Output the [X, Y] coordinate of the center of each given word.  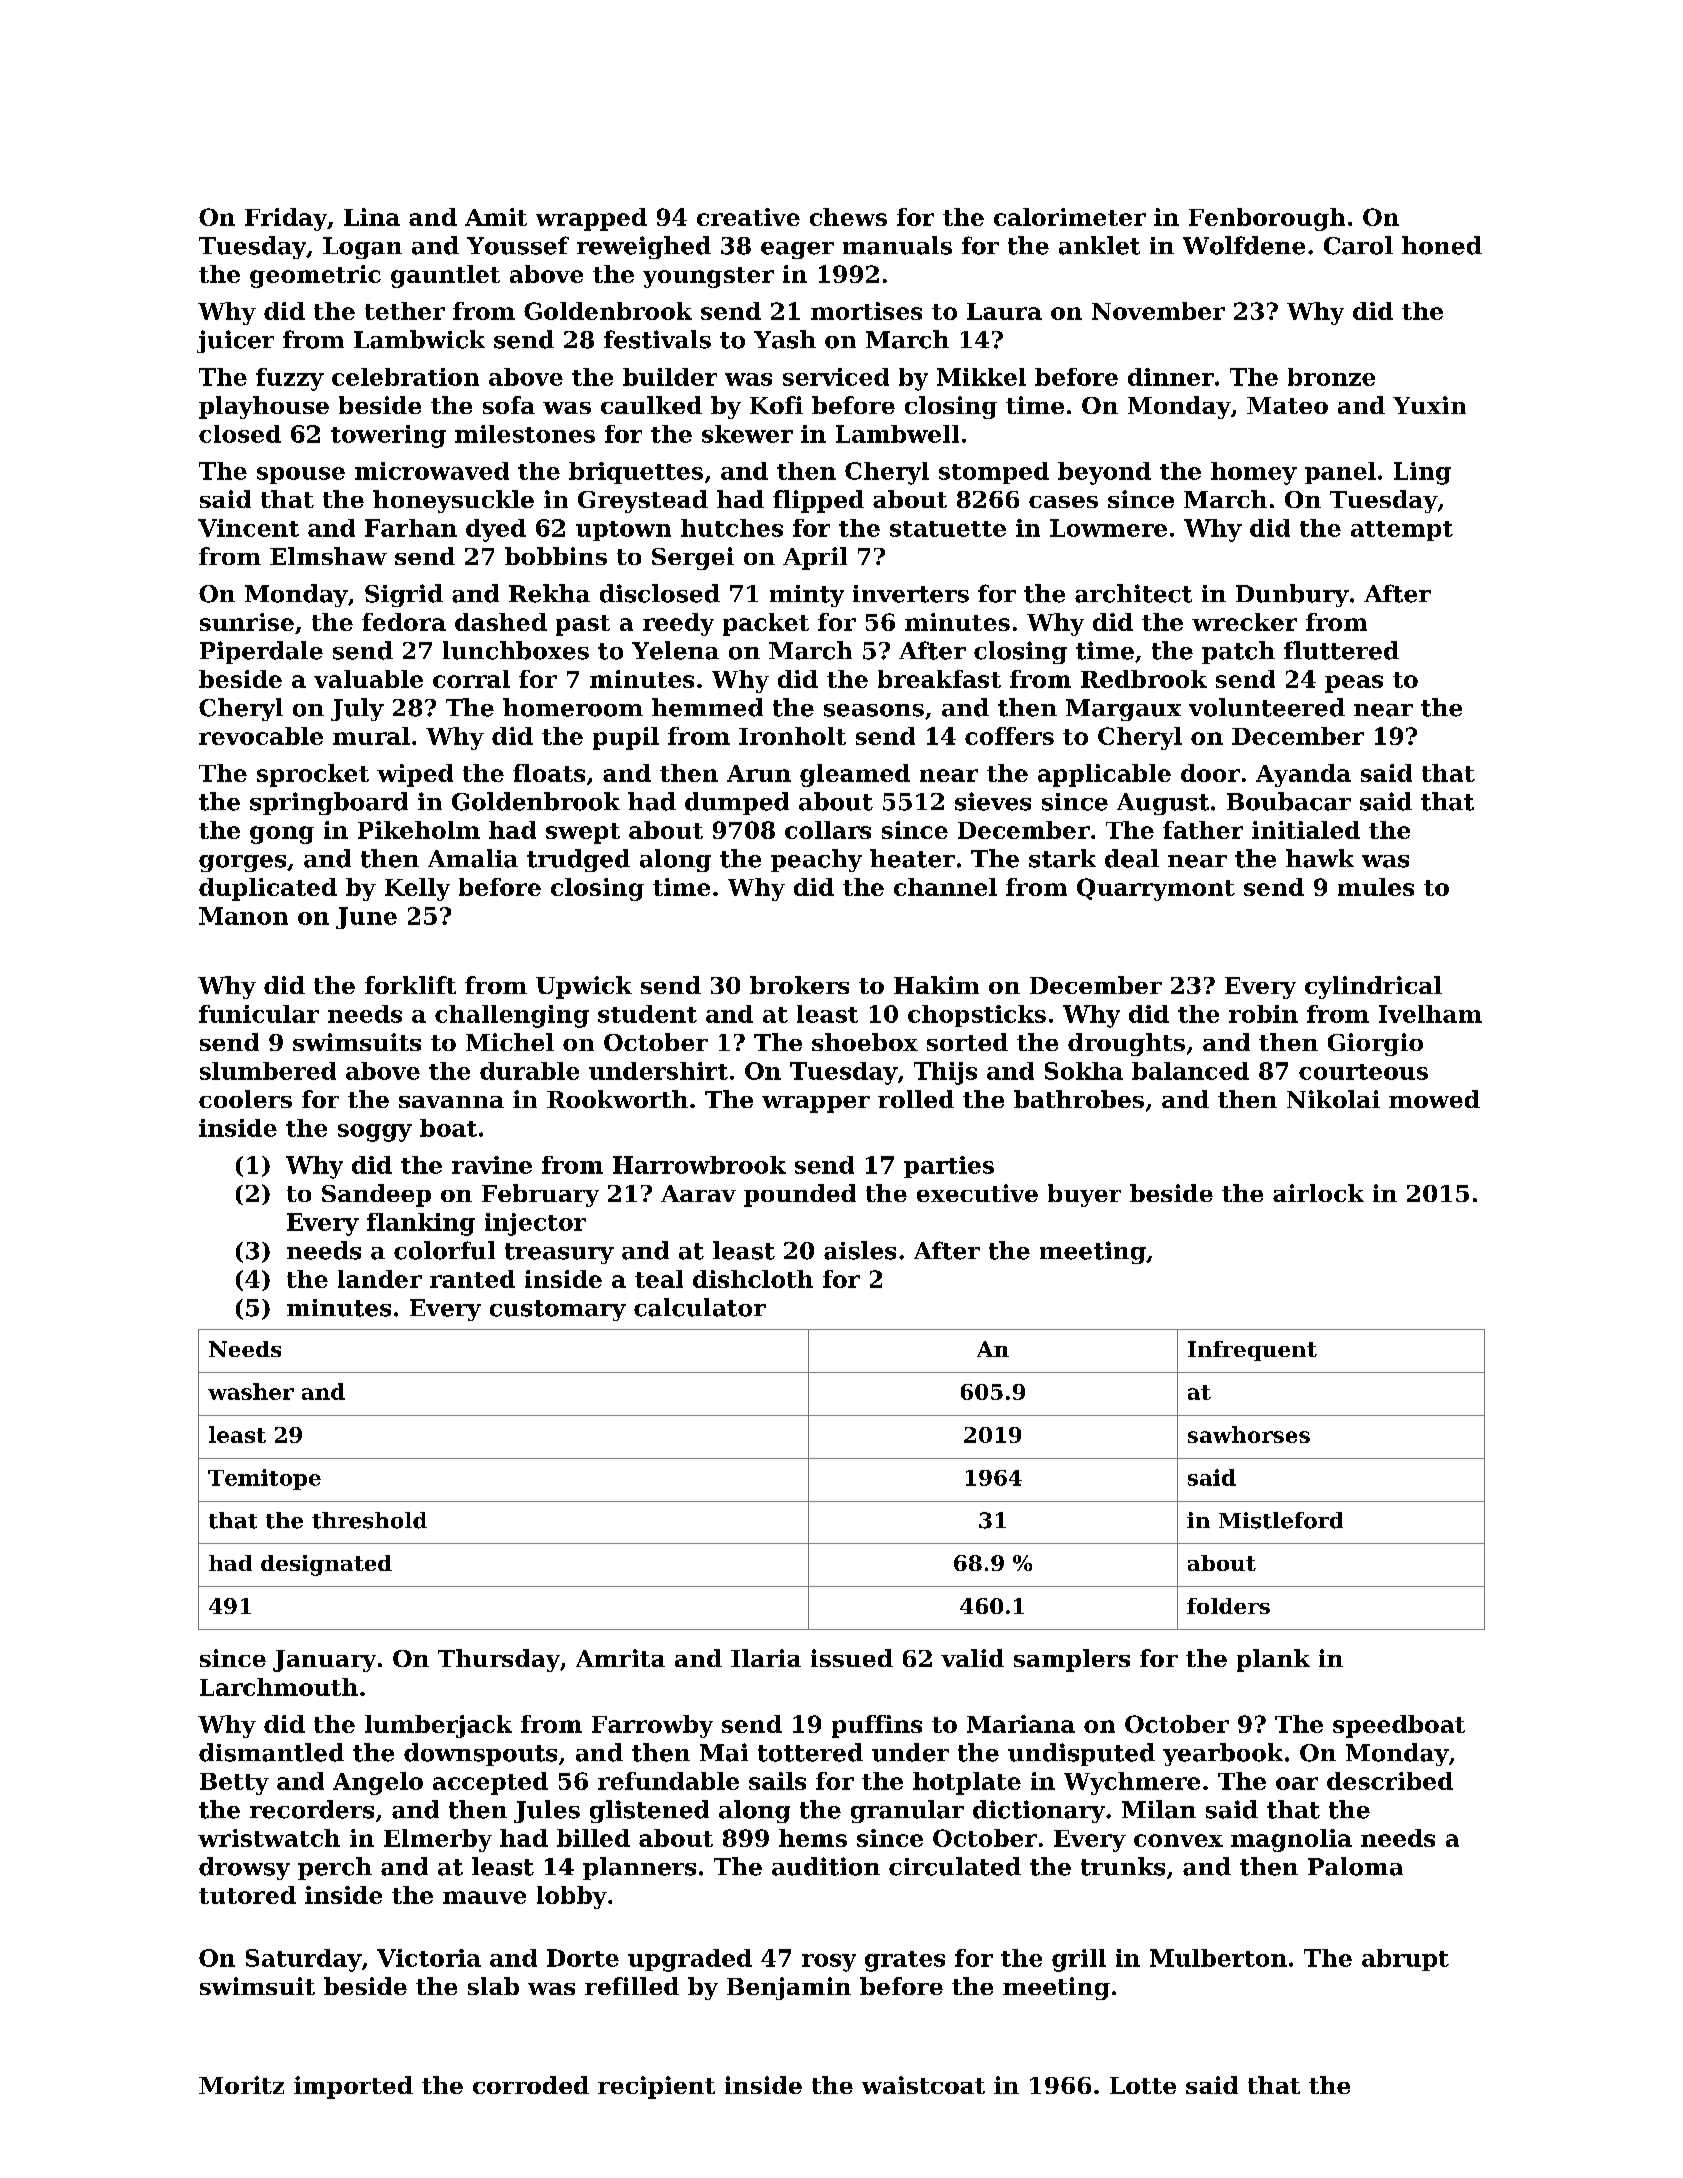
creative [748, 217]
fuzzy [290, 379]
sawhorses [1249, 1434]
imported [353, 2087]
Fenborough [1267, 219]
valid [972, 1658]
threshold [369, 1520]
